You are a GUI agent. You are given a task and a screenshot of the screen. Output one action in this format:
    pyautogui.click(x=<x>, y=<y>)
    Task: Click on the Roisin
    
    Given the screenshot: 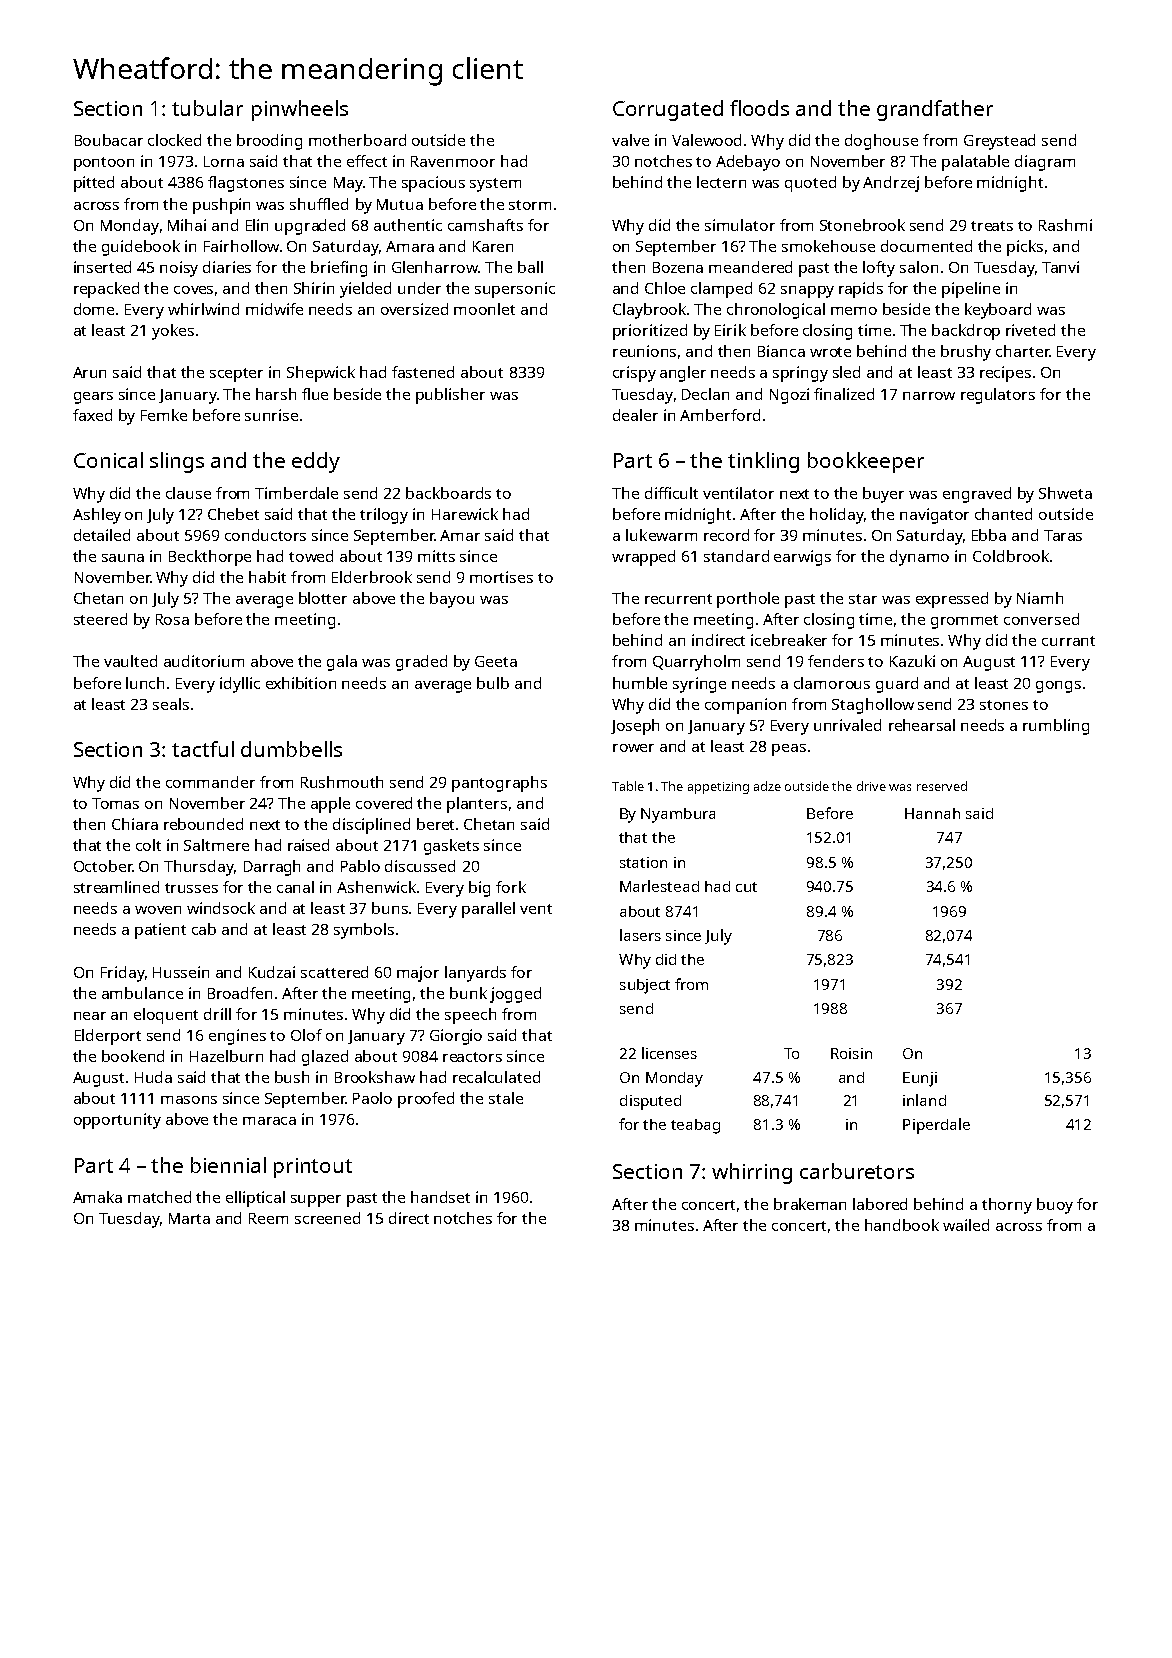 What is the action you would take?
    pyautogui.click(x=851, y=1053)
